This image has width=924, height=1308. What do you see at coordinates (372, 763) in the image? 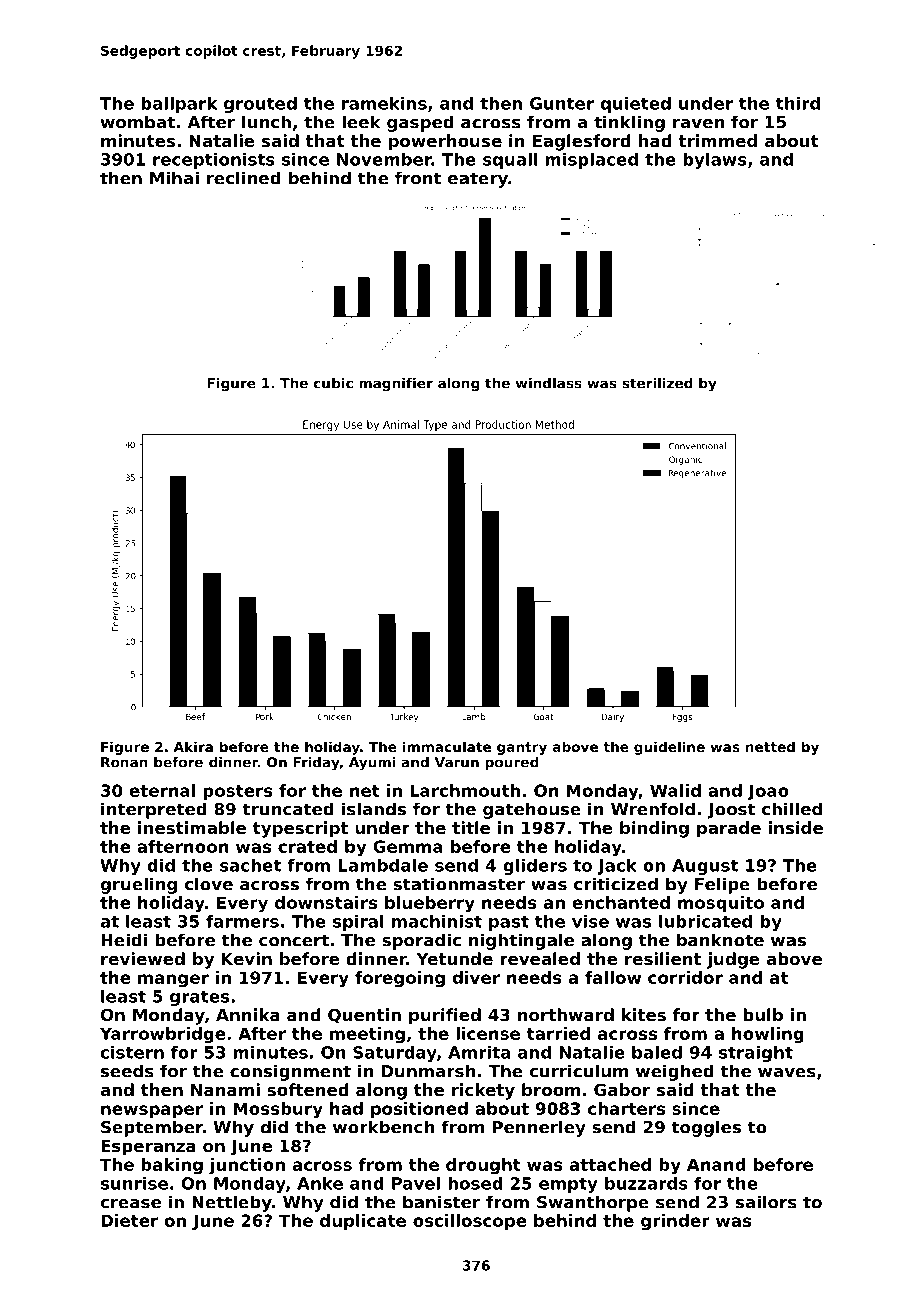
I see `Ayumi` at bounding box center [372, 763].
